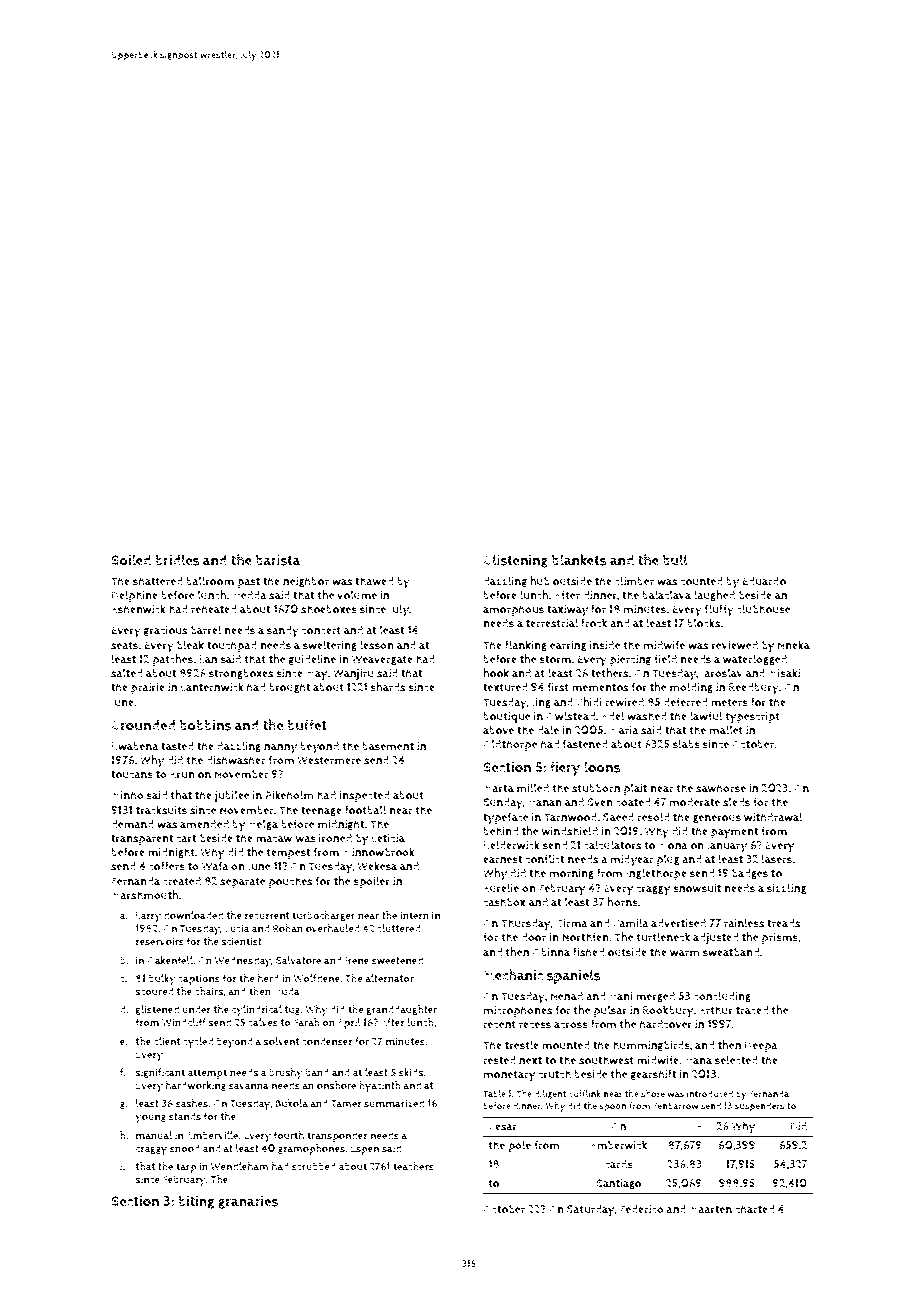 The width and height of the screenshot is (924, 1308). I want to click on Mona, so click(673, 845).
